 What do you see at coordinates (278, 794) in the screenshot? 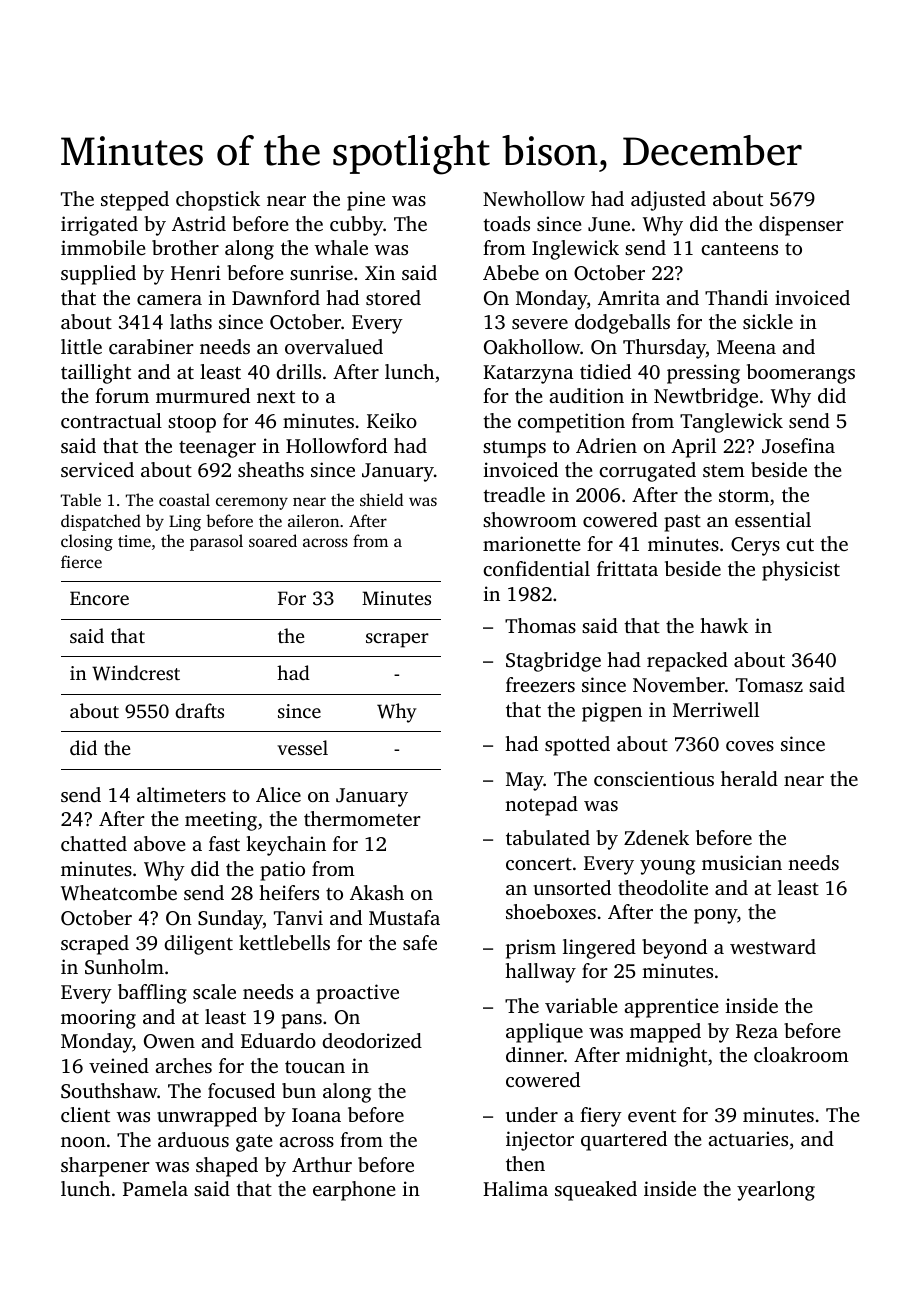
I see `Alice` at bounding box center [278, 794].
